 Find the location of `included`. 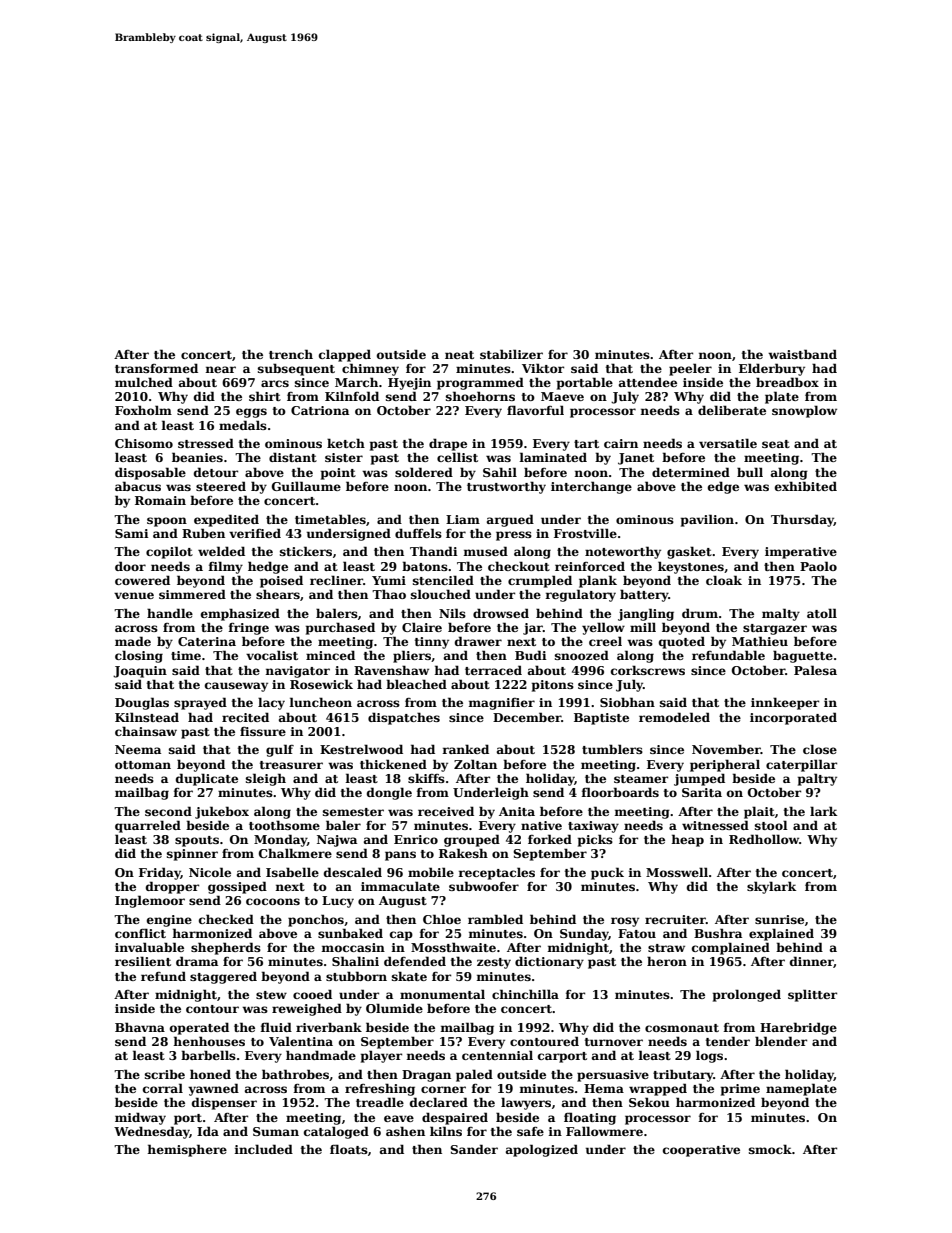

included is located at coordinates (263, 1149).
